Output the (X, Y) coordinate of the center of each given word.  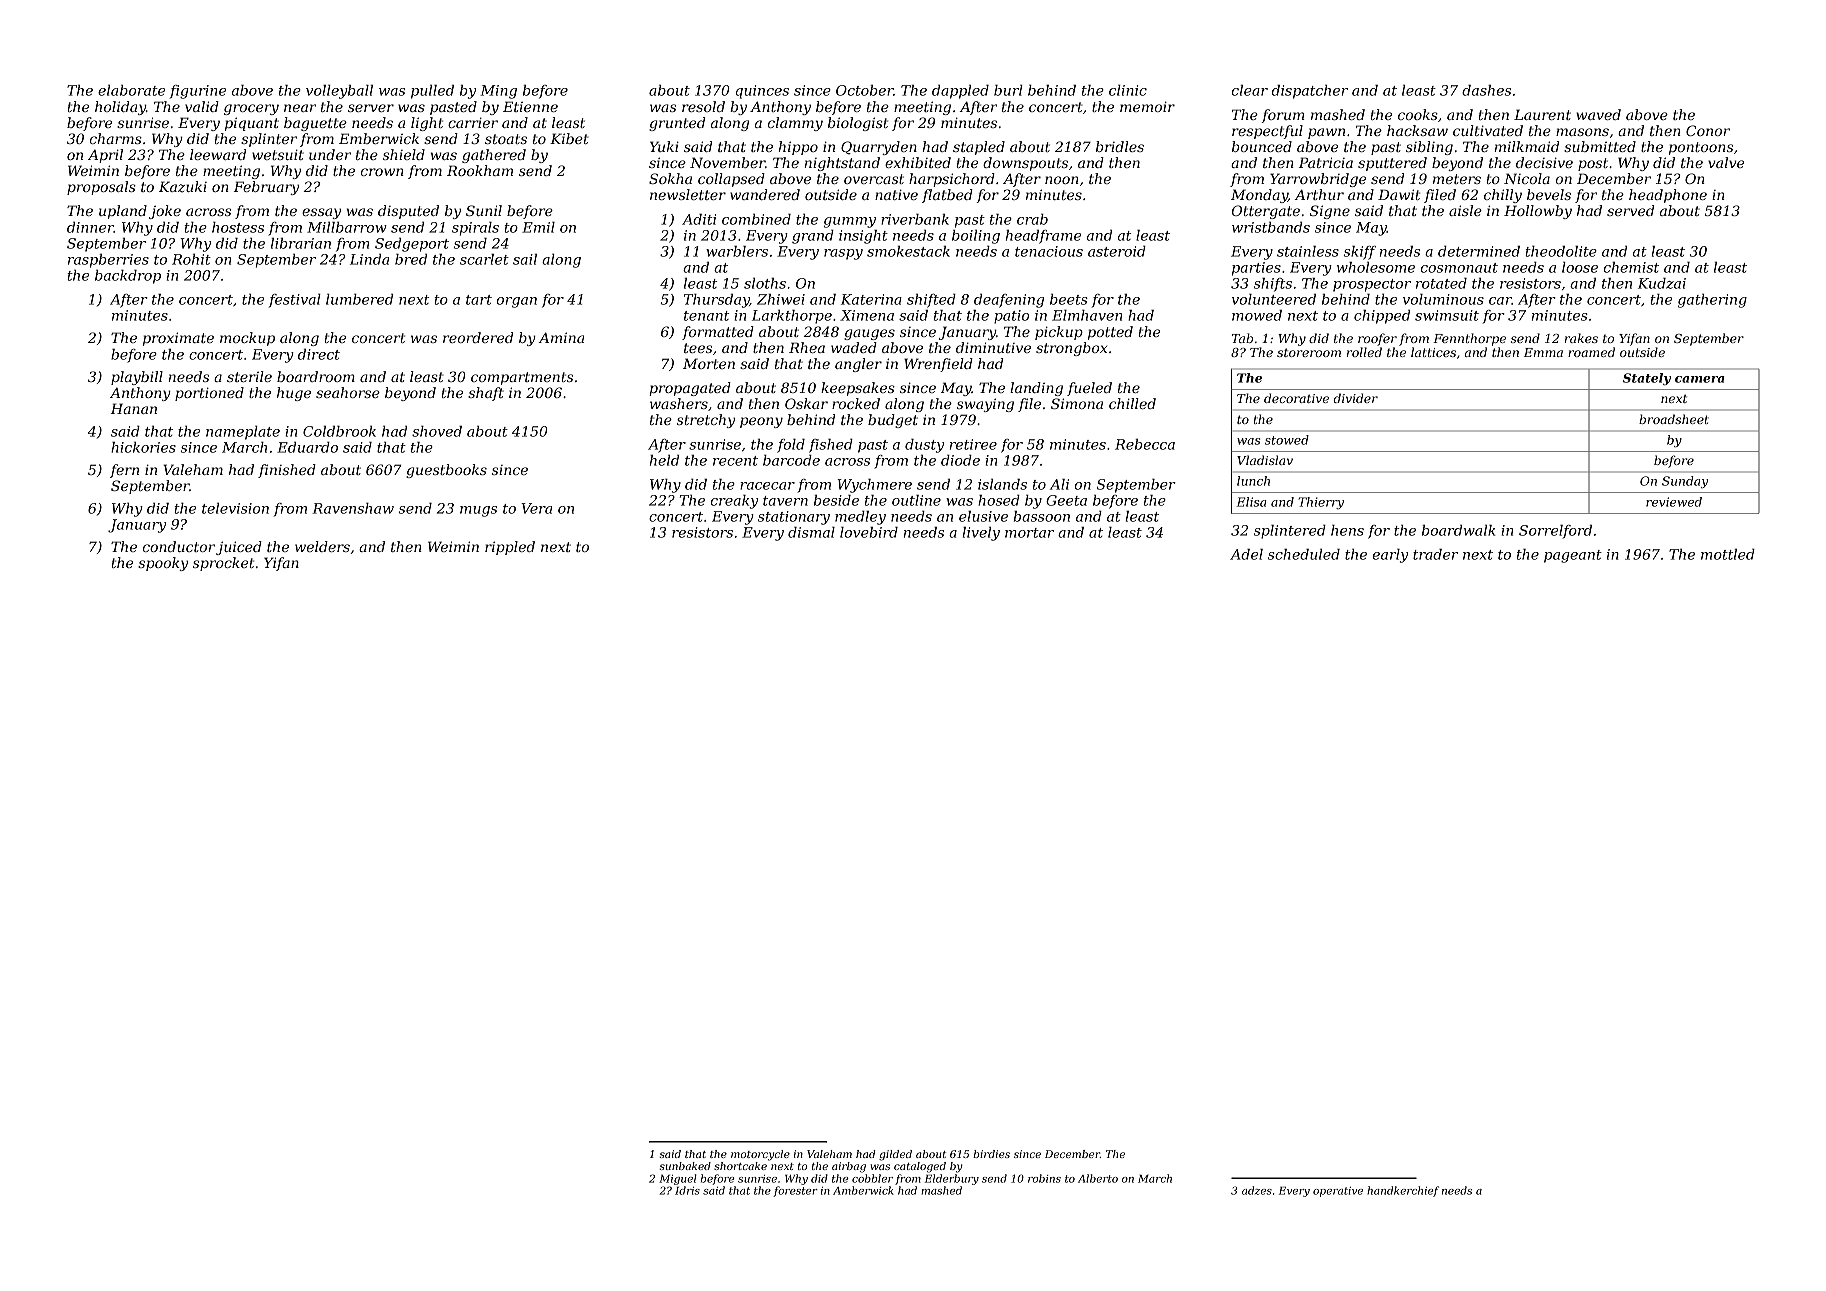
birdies (991, 1154)
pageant (1573, 556)
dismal (811, 532)
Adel (1246, 554)
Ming (498, 92)
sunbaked (685, 1166)
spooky (163, 564)
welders (322, 546)
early (1390, 556)
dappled (960, 92)
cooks (1418, 114)
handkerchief (1403, 1191)
